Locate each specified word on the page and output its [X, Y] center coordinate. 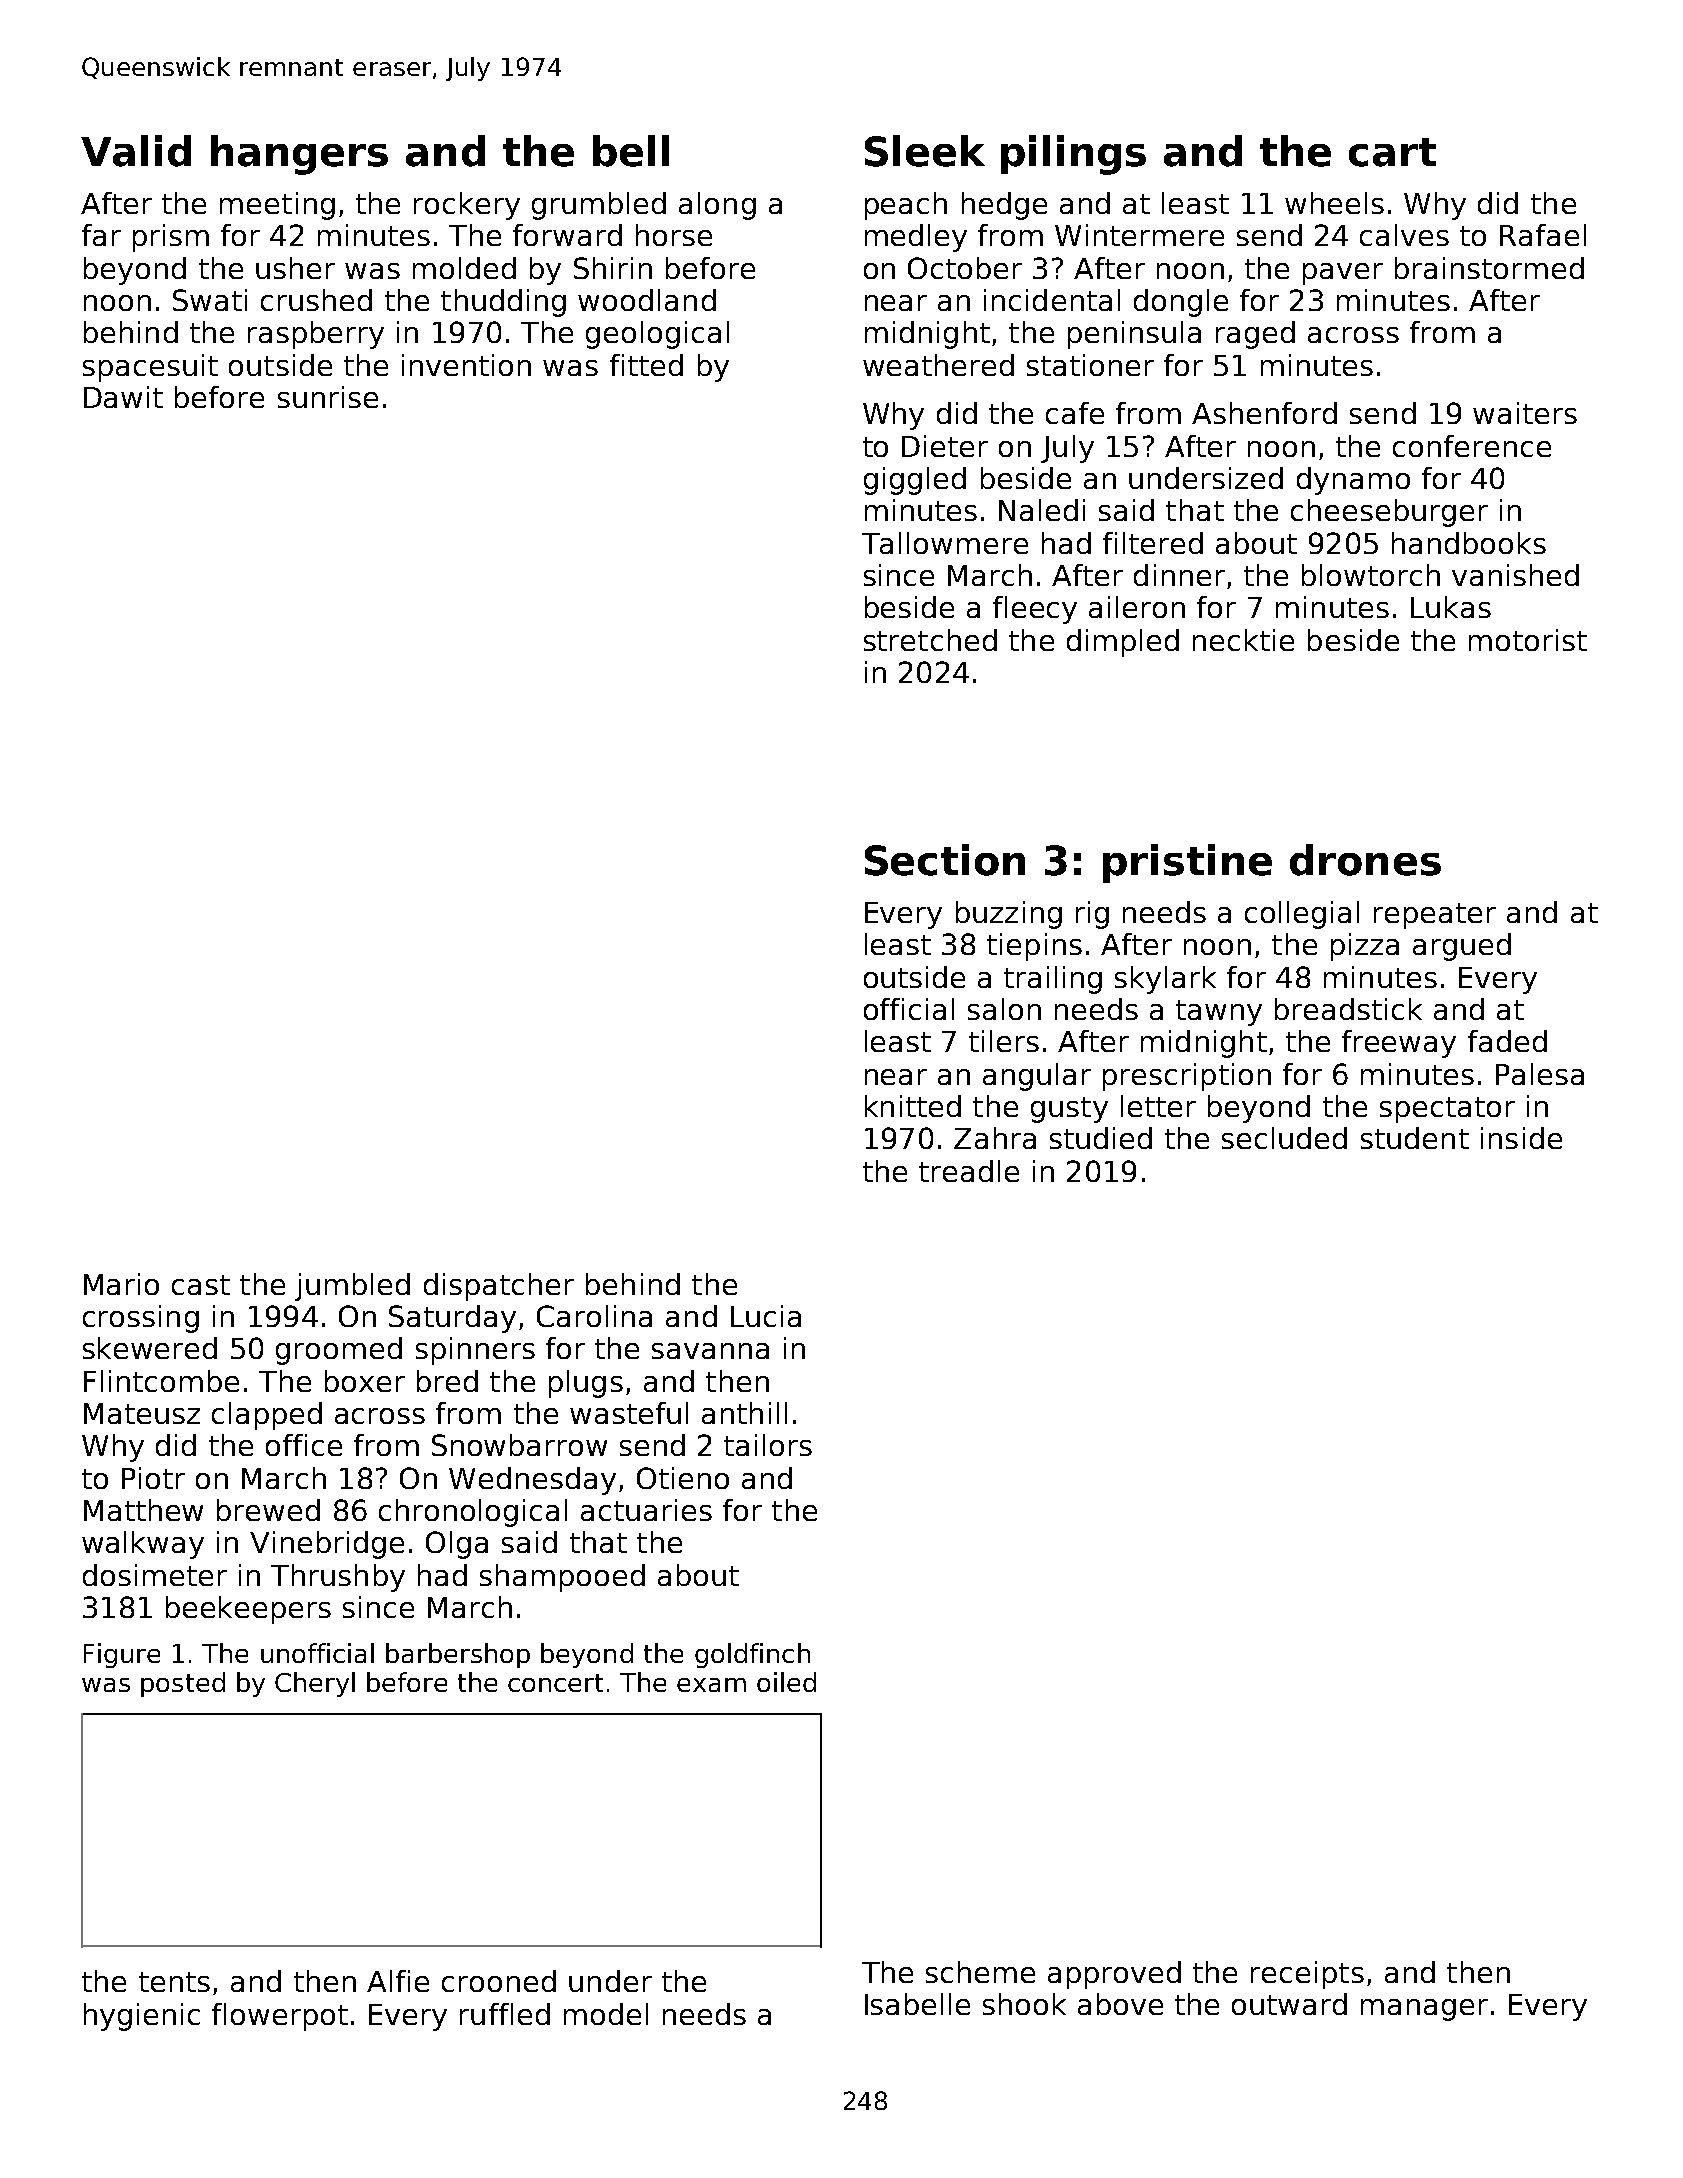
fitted [646, 365]
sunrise [328, 397]
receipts [1307, 1975]
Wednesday [532, 1481]
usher [295, 268]
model [606, 2014]
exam [711, 1685]
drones [1365, 860]
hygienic [142, 2017]
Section [945, 860]
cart [1392, 152]
